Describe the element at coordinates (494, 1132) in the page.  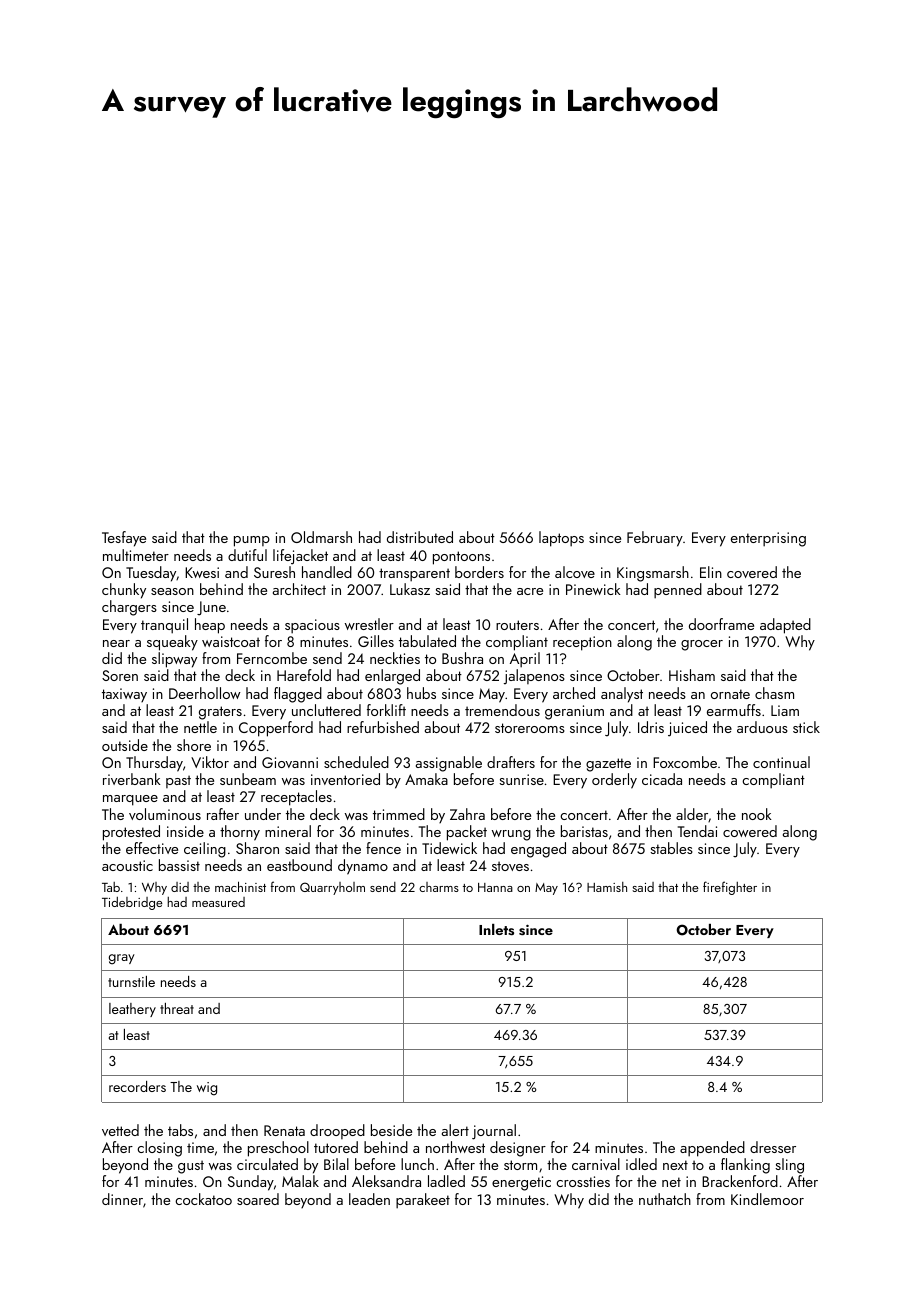
I see `journal` at that location.
